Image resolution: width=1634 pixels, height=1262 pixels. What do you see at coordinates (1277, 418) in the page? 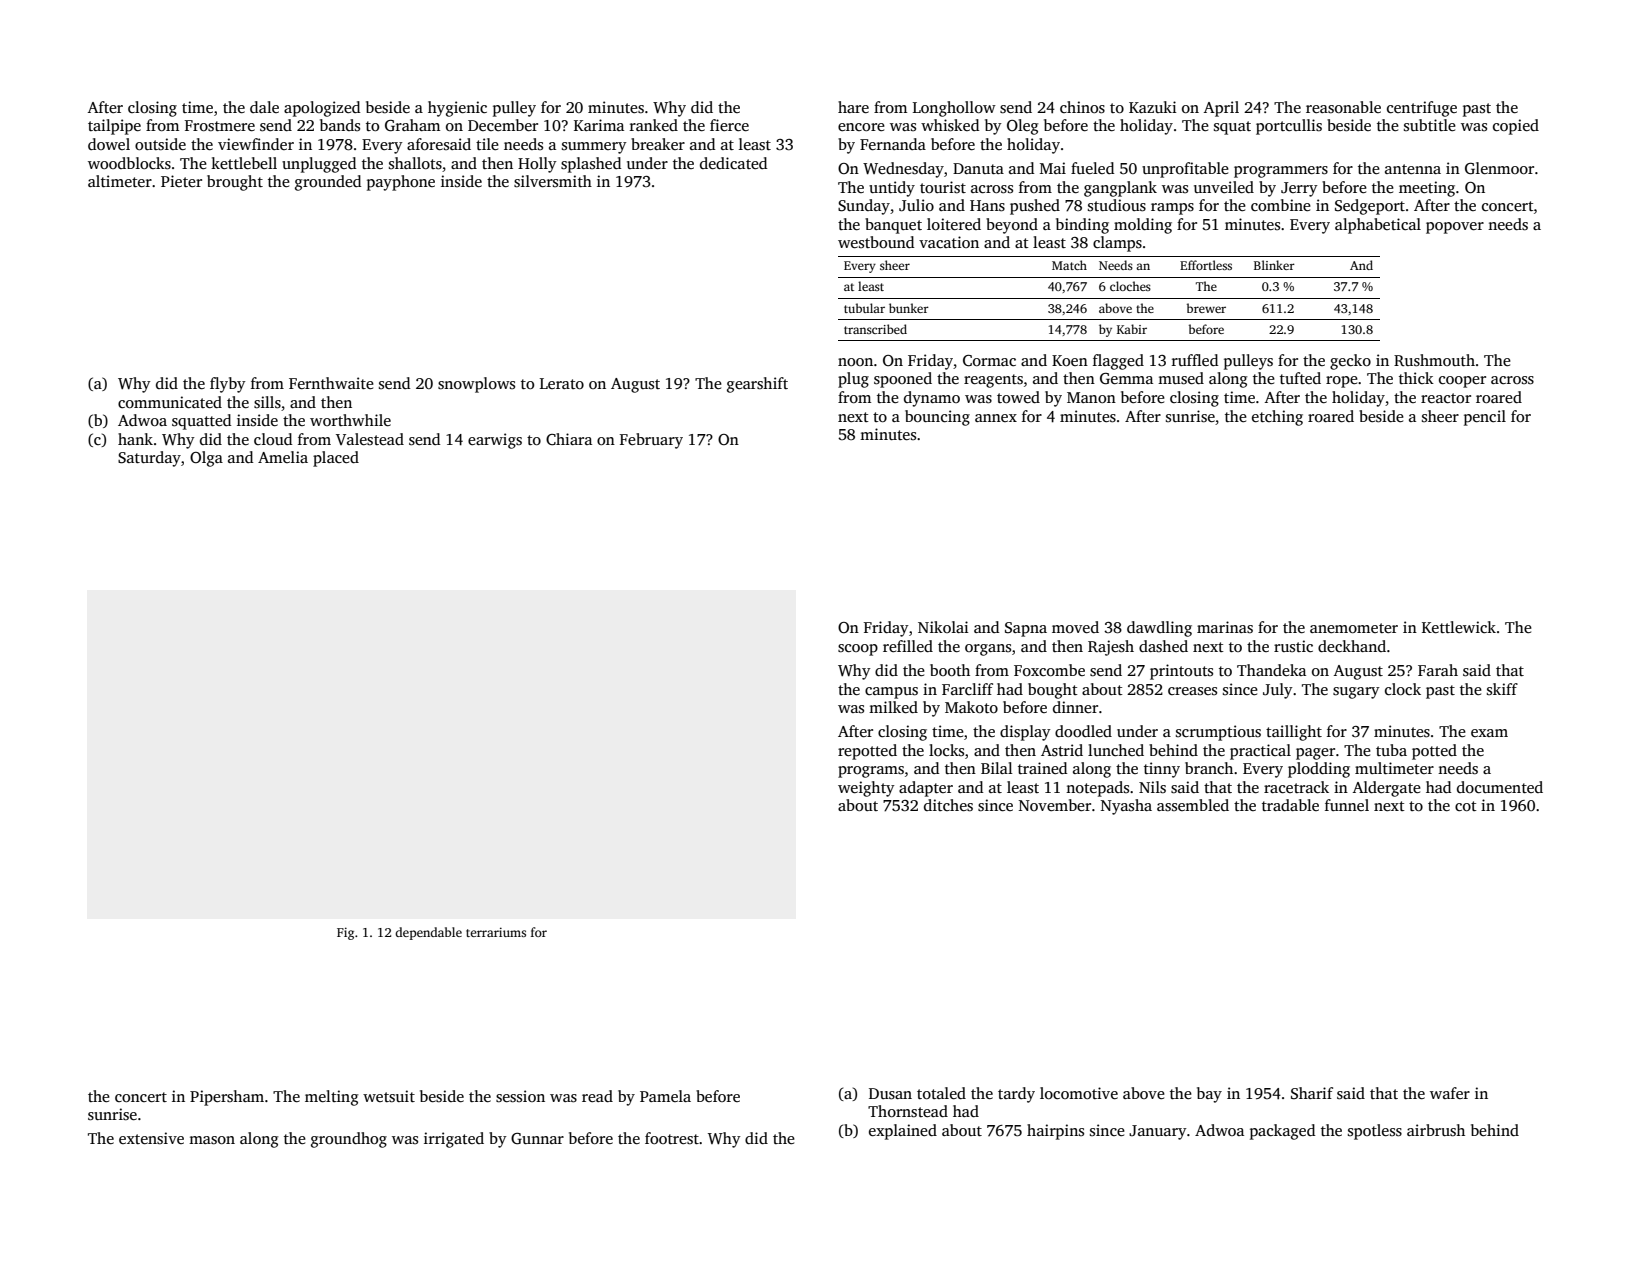
I see `etching` at bounding box center [1277, 418].
